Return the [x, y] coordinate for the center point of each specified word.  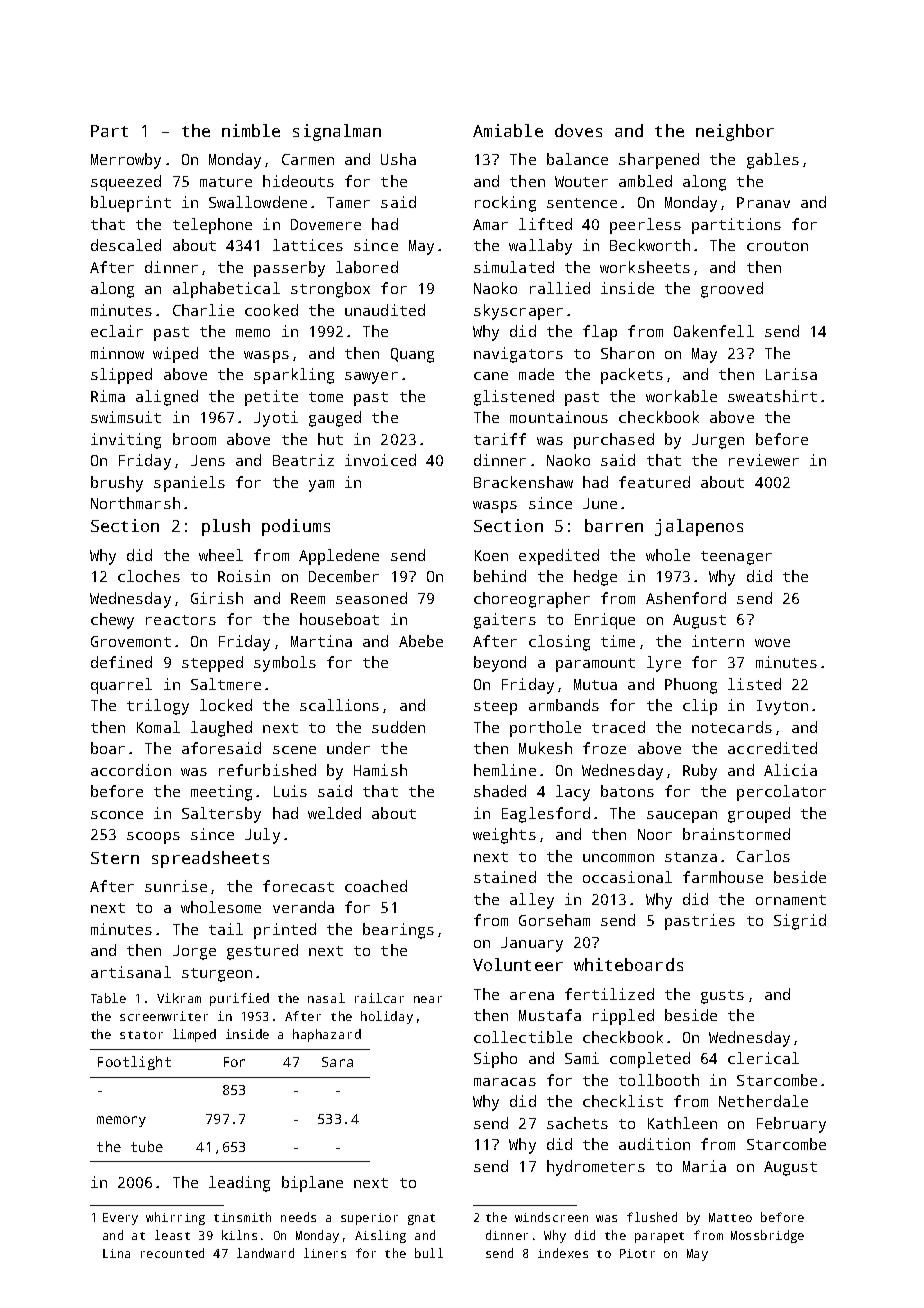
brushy [117, 484]
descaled [126, 245]
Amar [490, 224]
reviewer [764, 460]
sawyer [371, 378]
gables [773, 161]
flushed [652, 1217]
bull [429, 1253]
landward [265, 1253]
